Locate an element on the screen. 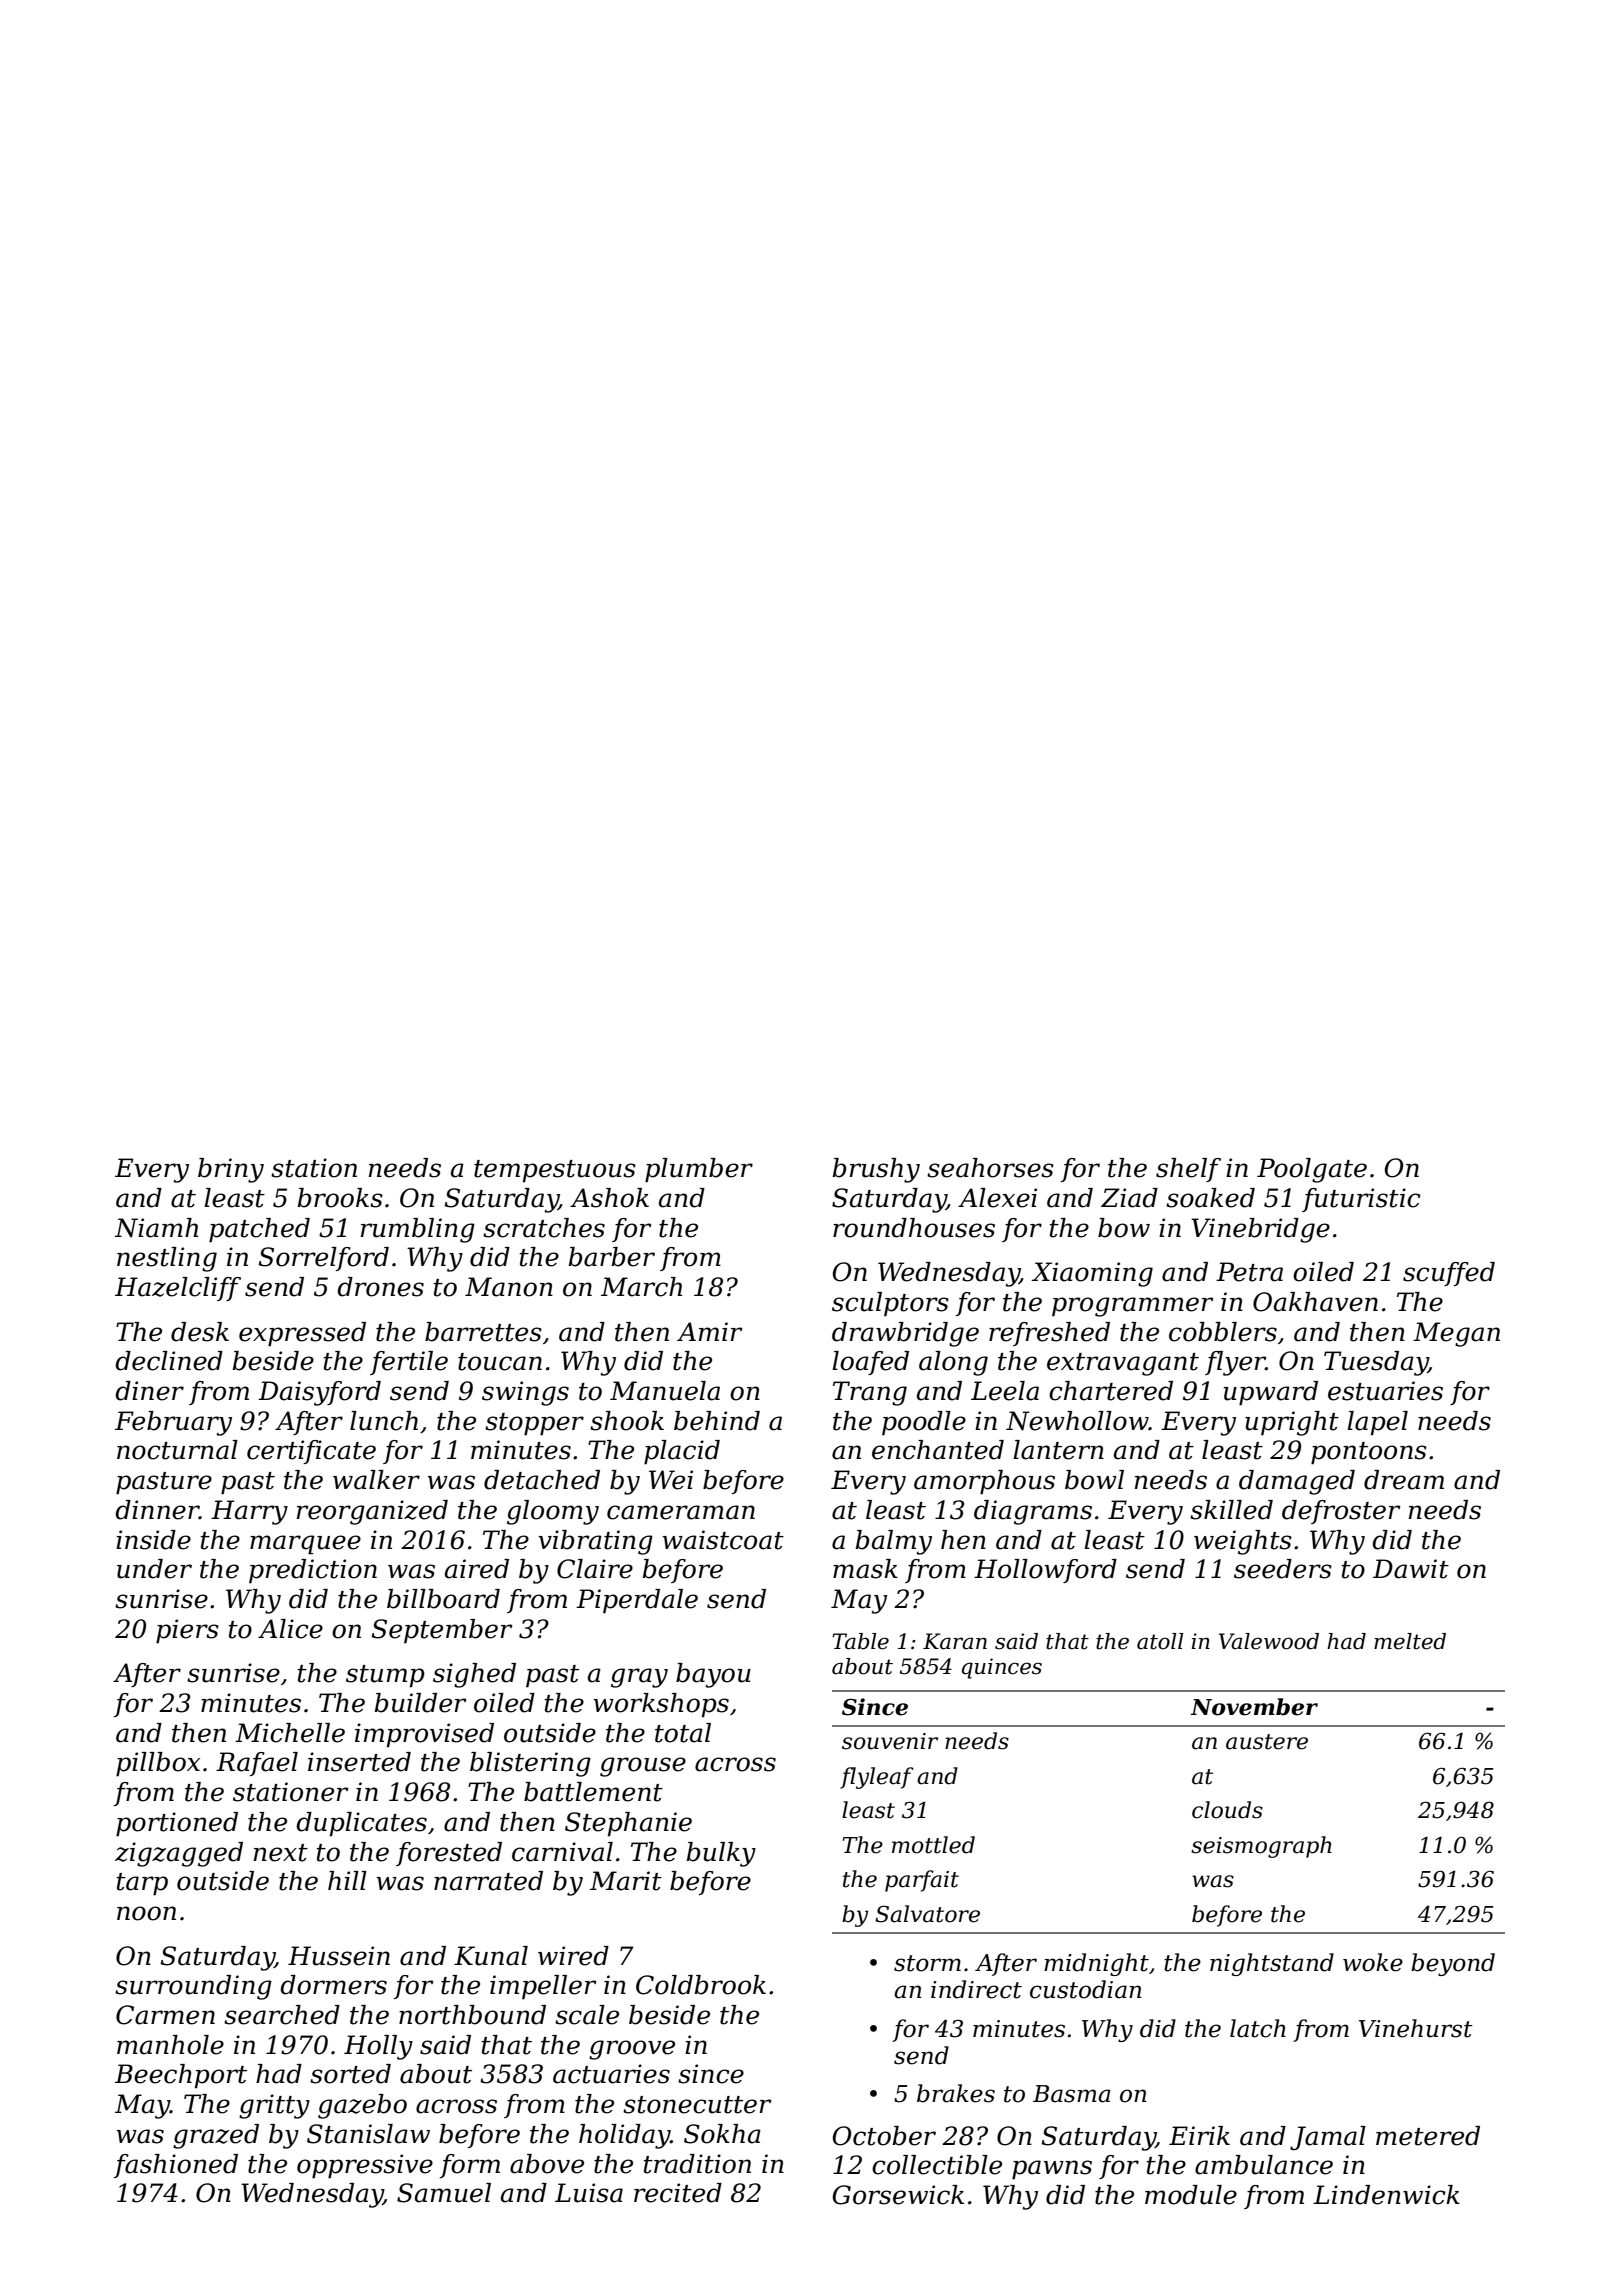  Poolgate is located at coordinates (1312, 1170).
